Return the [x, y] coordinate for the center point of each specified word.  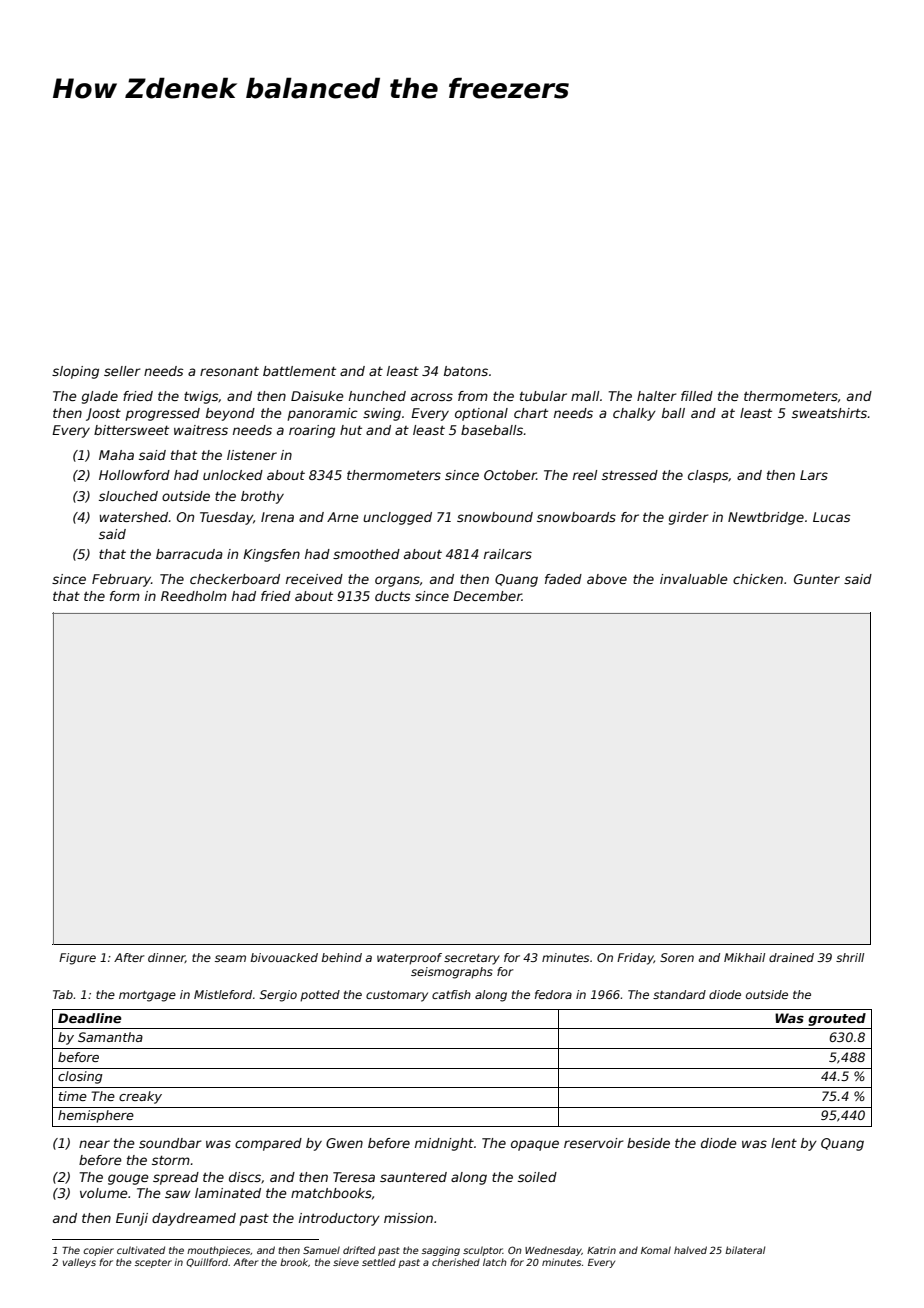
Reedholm [194, 596]
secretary [472, 959]
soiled [537, 1177]
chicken [758, 579]
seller [122, 371]
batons [466, 371]
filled [697, 396]
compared [268, 1144]
